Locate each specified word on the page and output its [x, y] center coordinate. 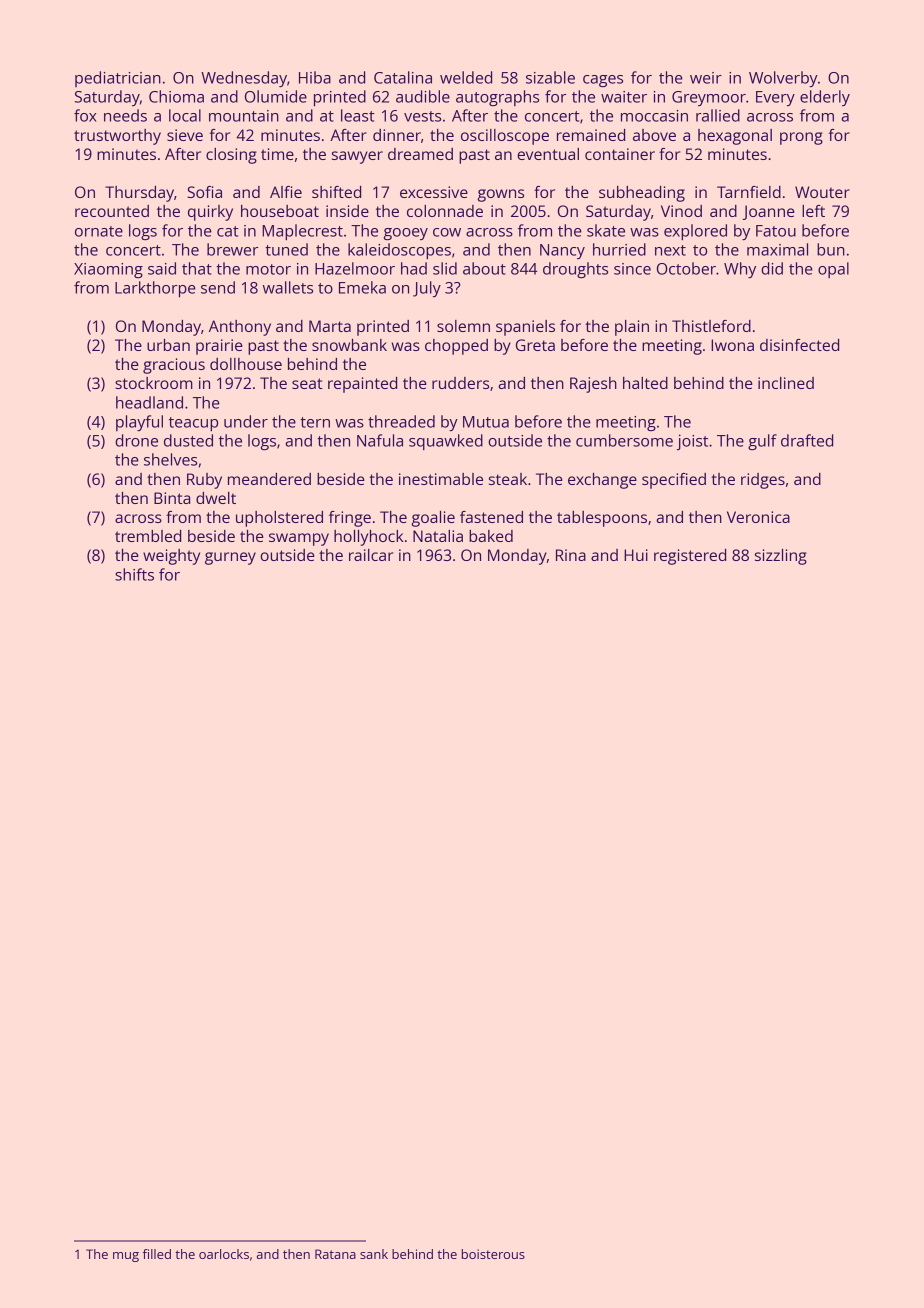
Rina [571, 555]
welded [466, 77]
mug [126, 1257]
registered [690, 557]
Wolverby [783, 79]
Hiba [315, 77]
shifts [134, 574]
